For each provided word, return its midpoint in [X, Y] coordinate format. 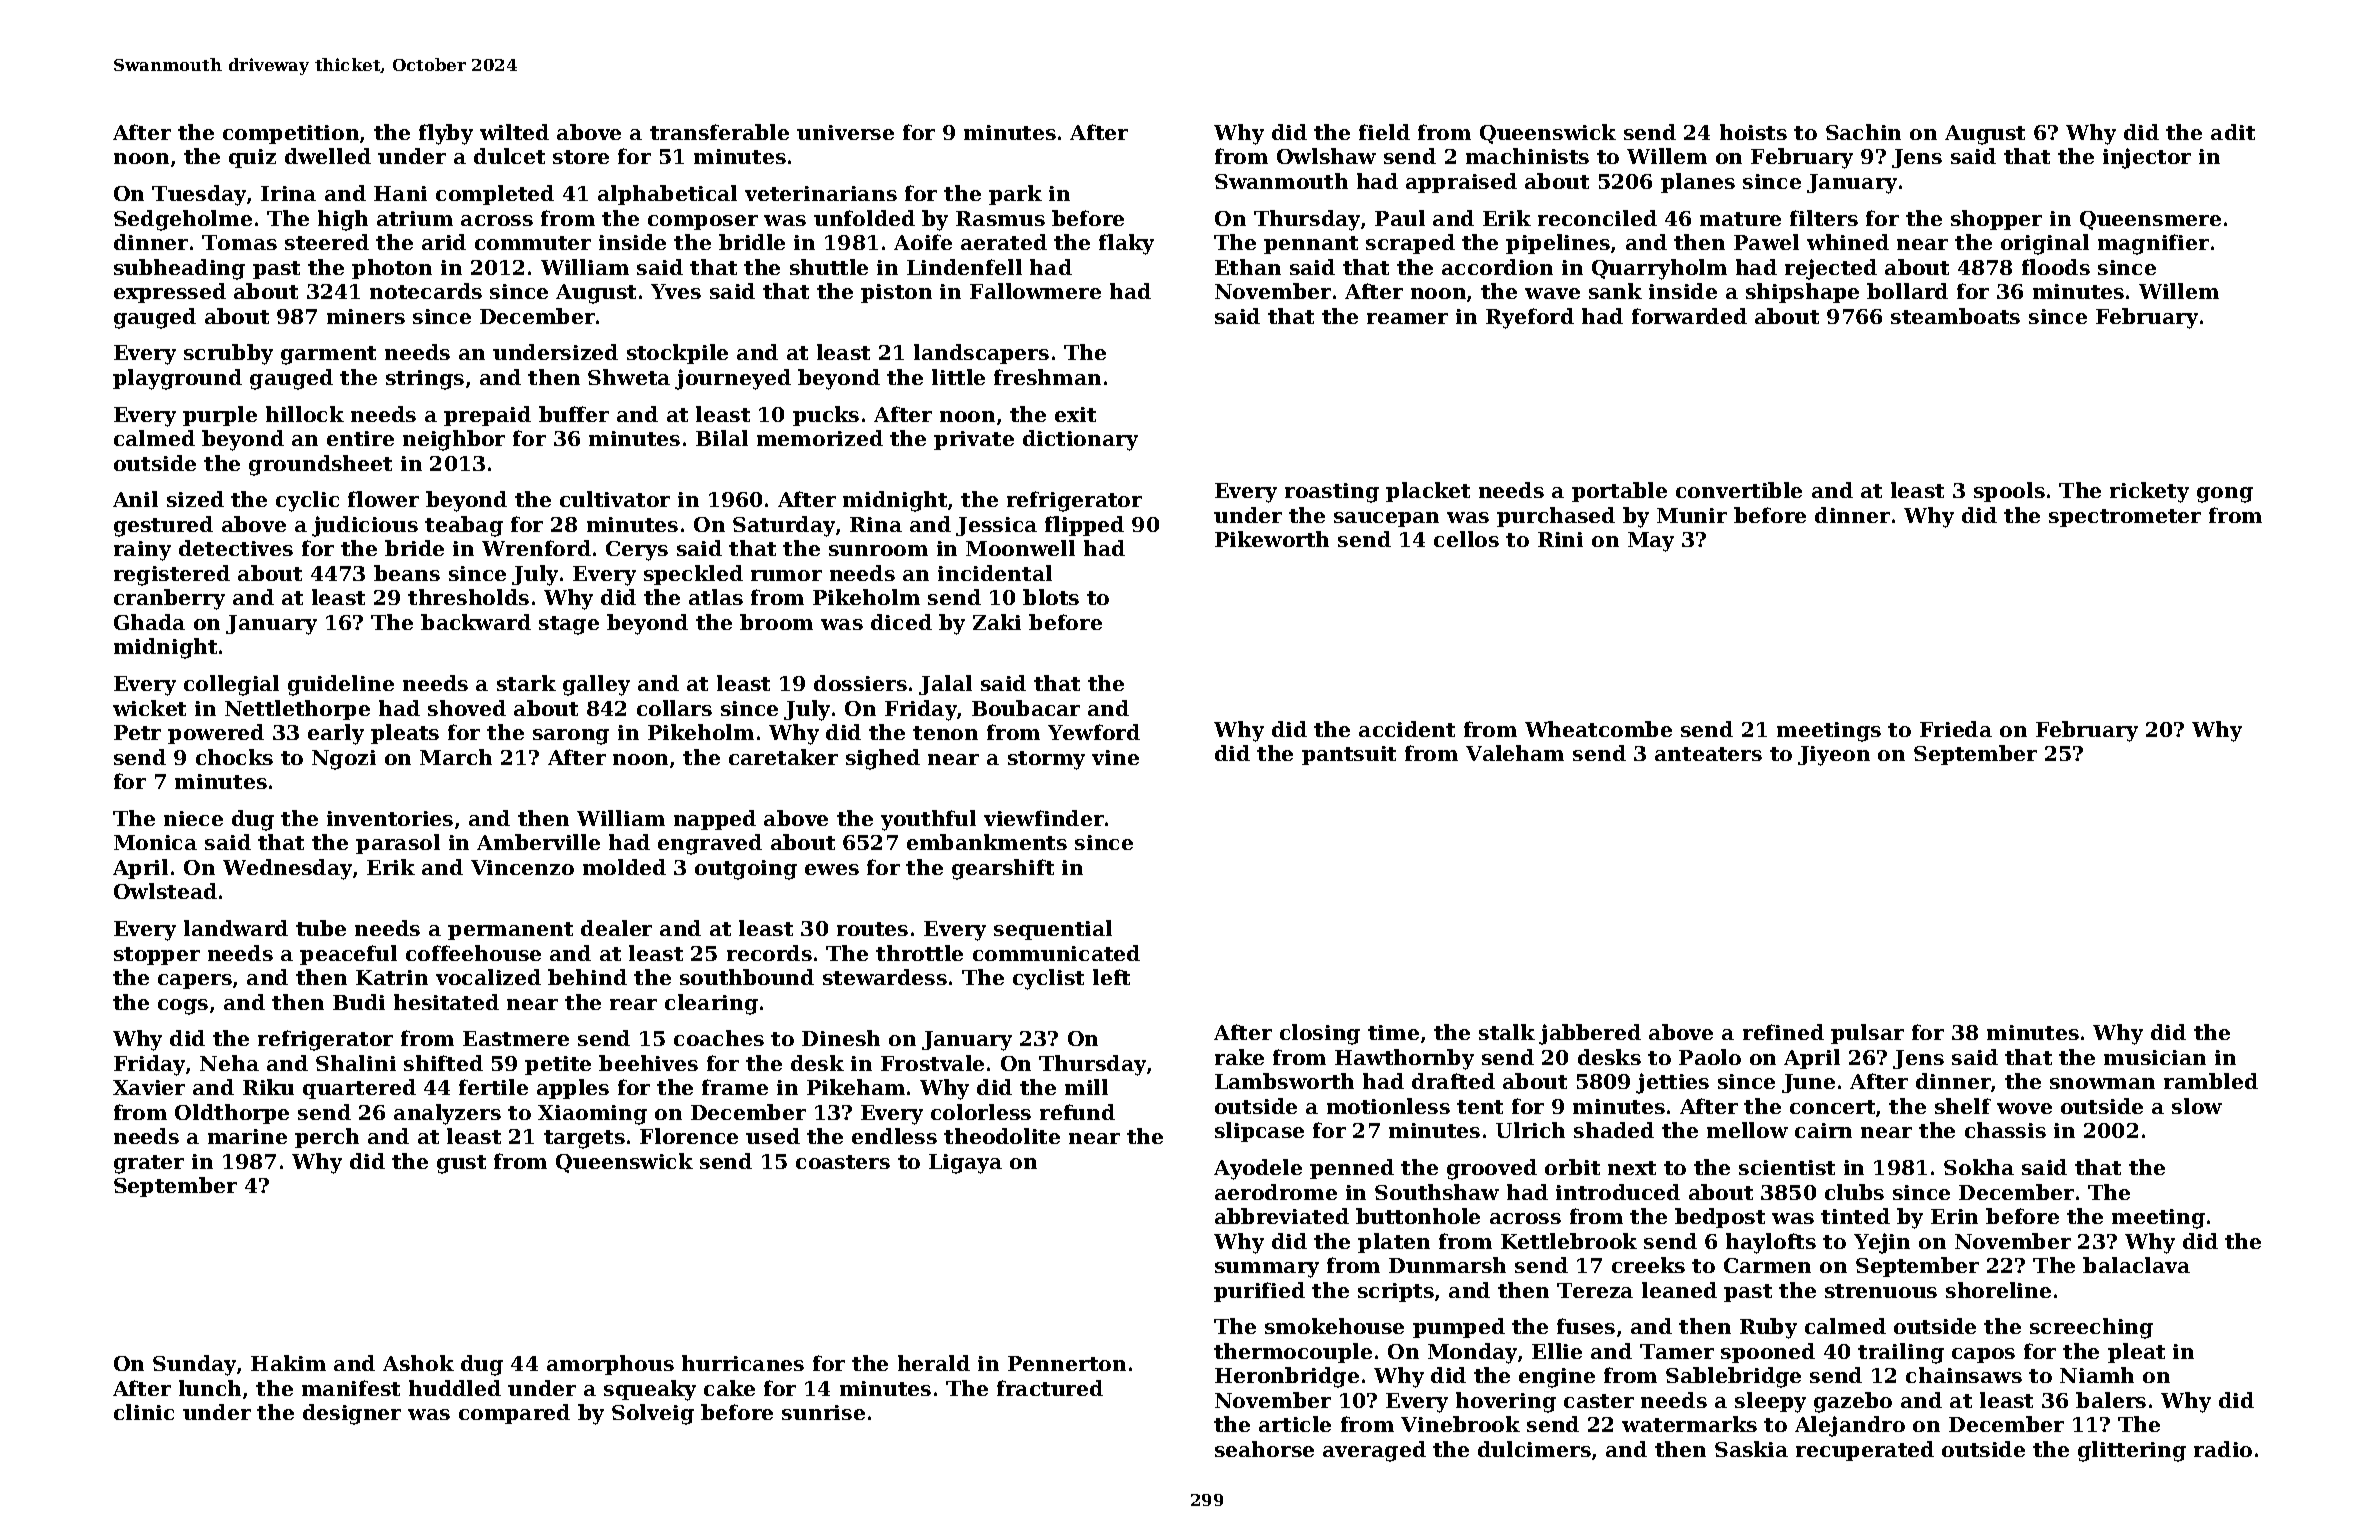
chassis [2005, 1130]
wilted [514, 132]
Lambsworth [1284, 1081]
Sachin [1863, 132]
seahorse [1264, 1449]
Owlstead [165, 891]
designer [352, 1414]
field [1384, 132]
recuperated [1865, 1451]
